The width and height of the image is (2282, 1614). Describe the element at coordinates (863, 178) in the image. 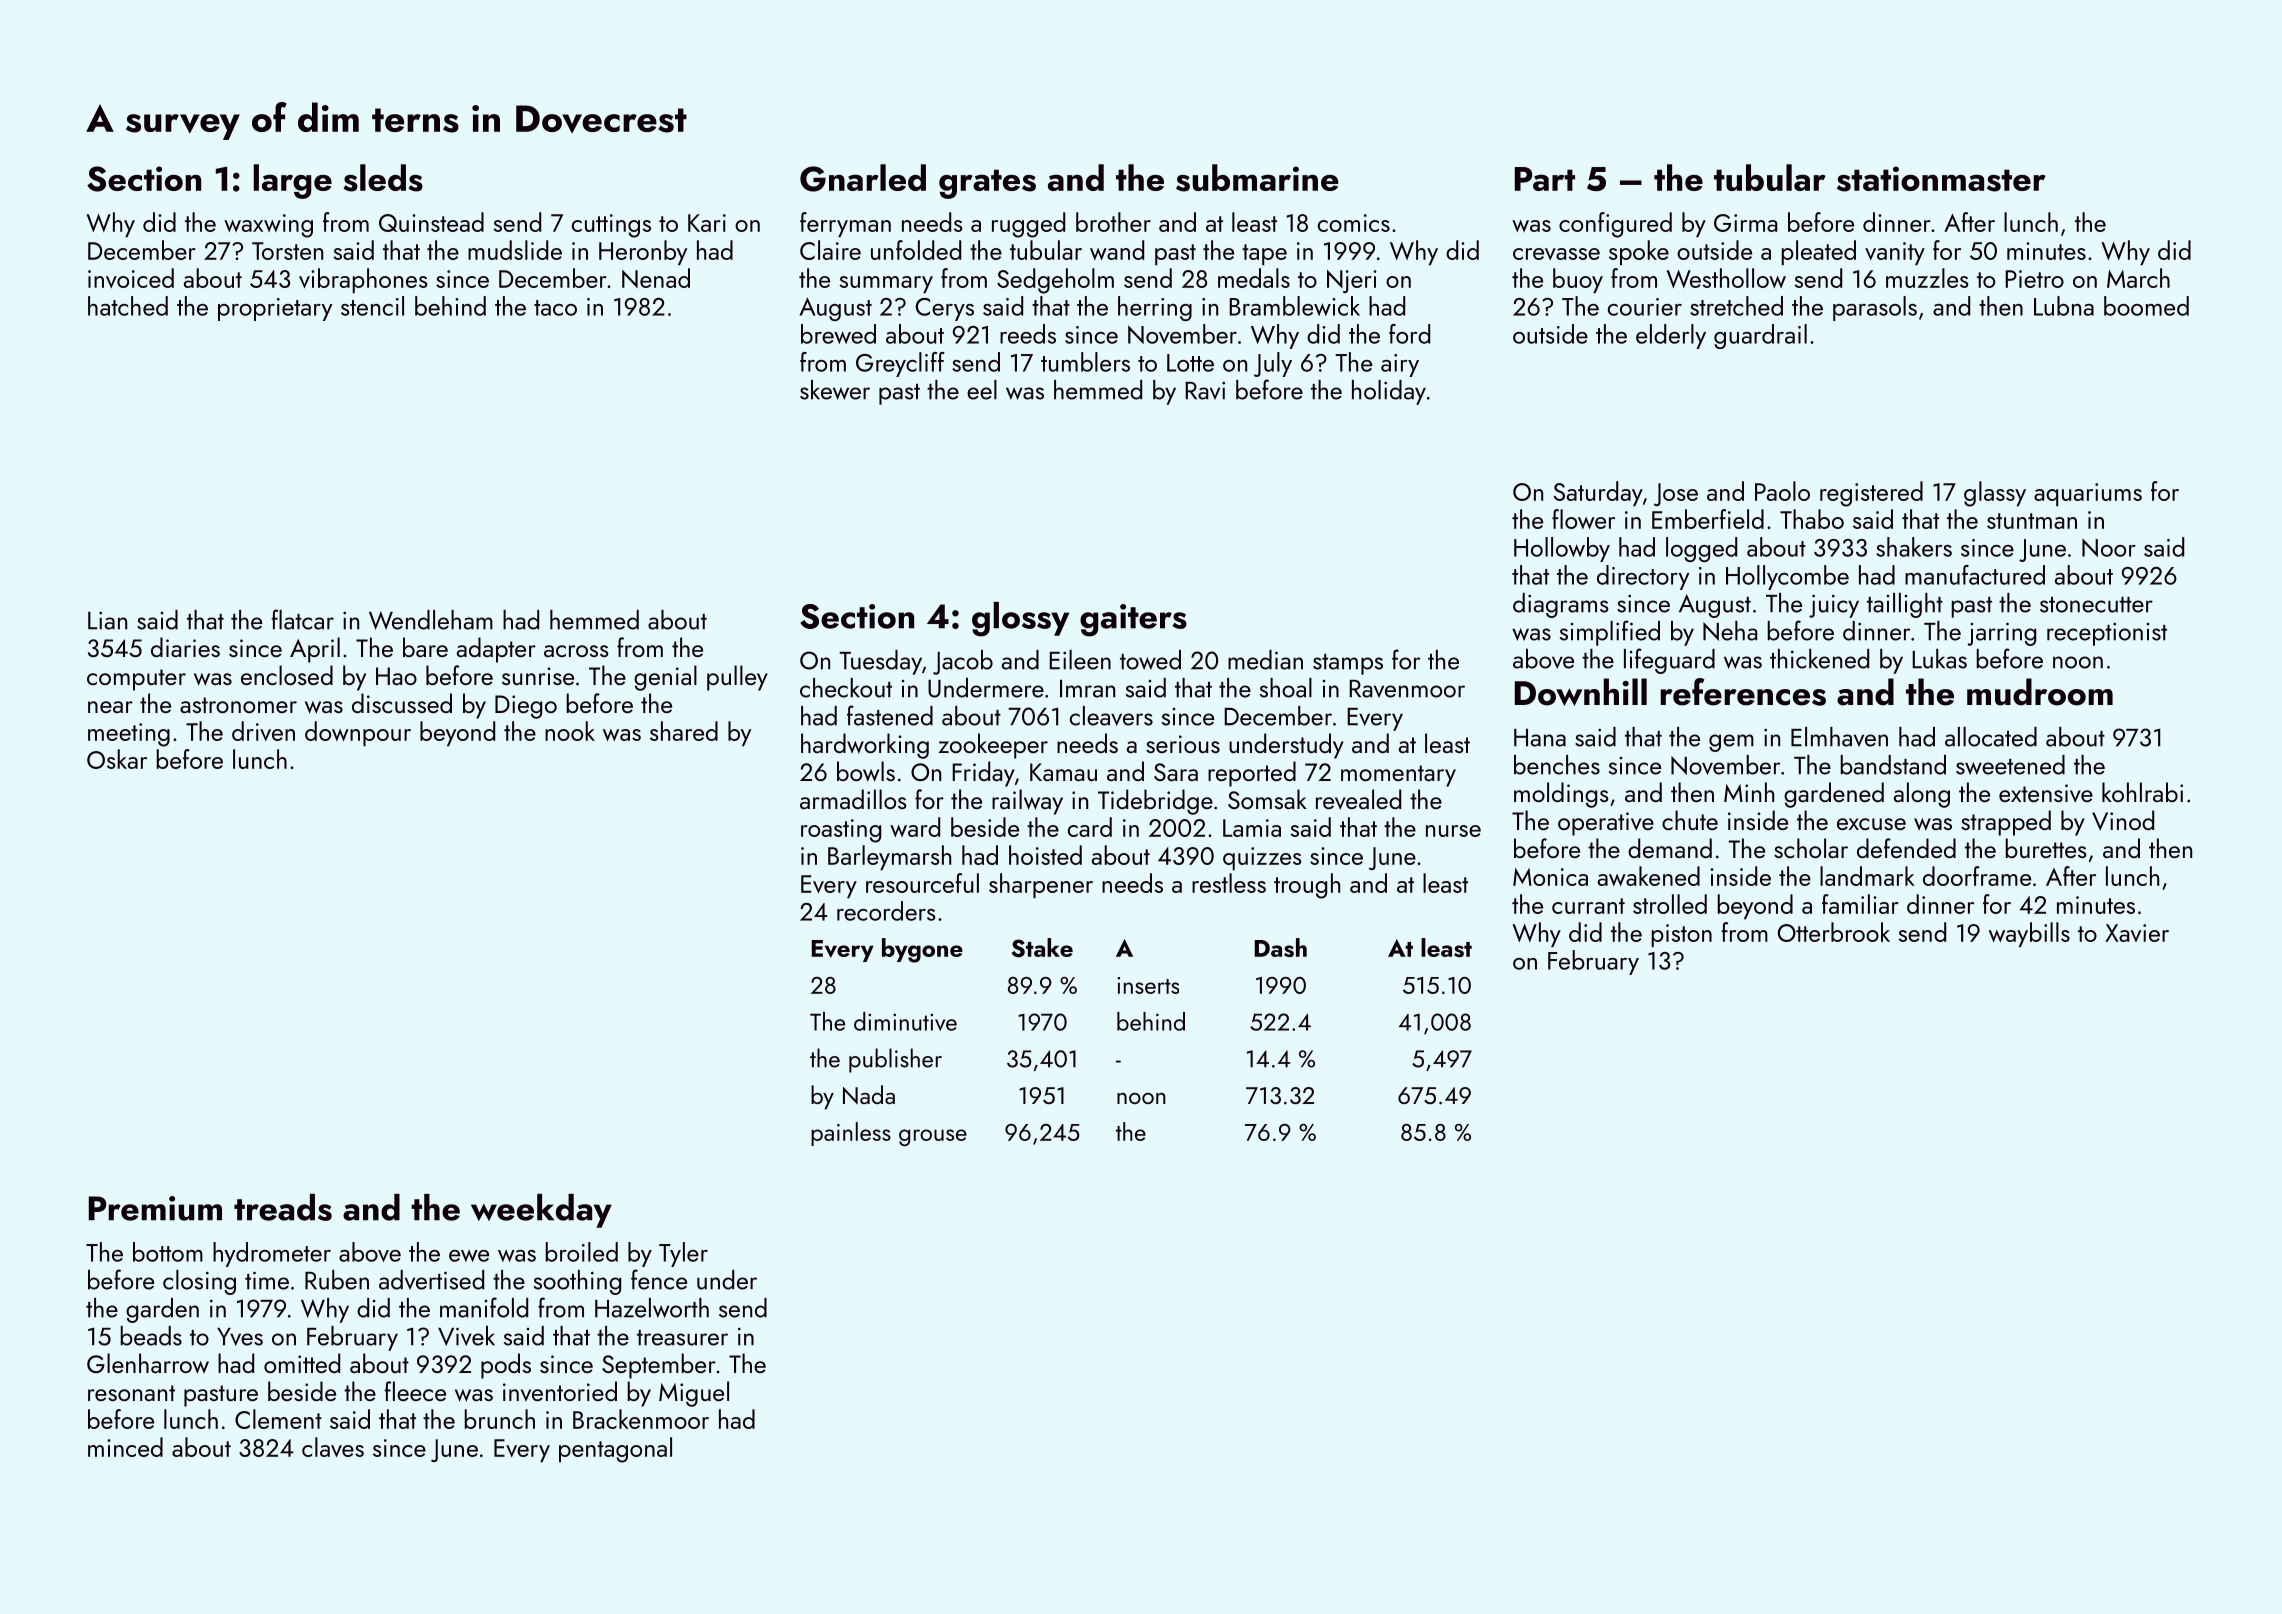

I see `Gnarled` at that location.
